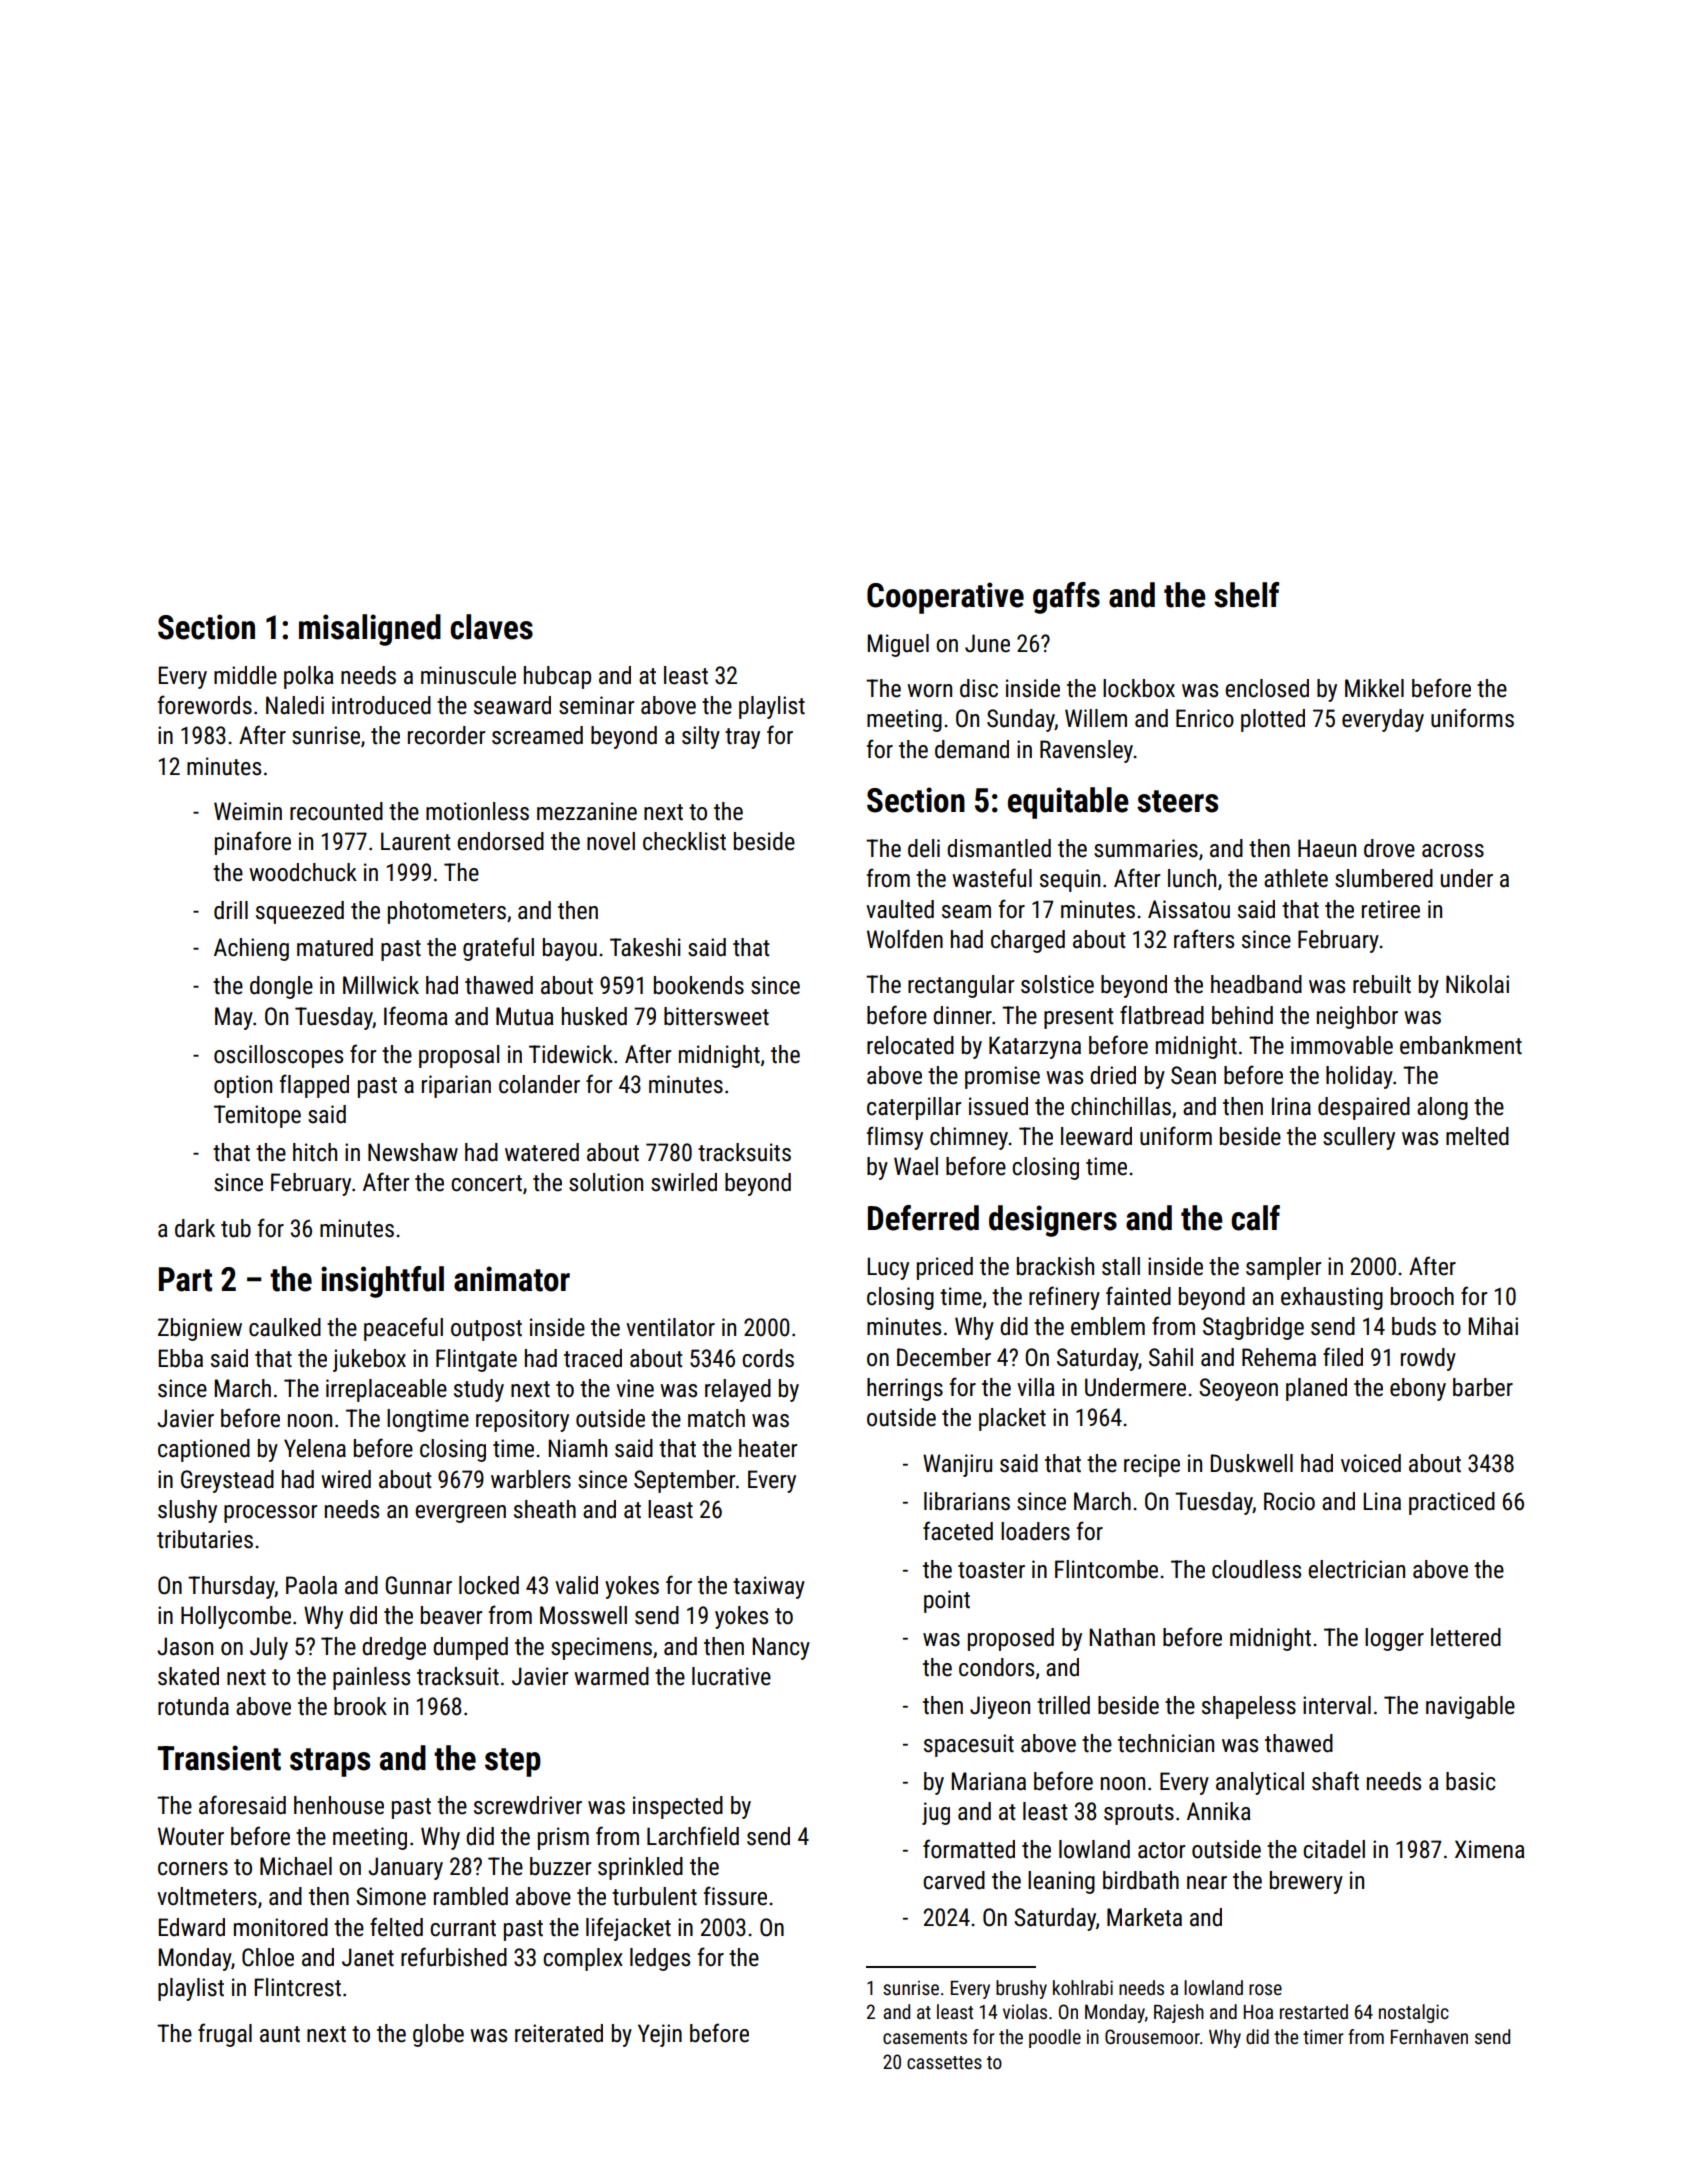  What do you see at coordinates (491, 627) in the screenshot?
I see `claves` at bounding box center [491, 627].
